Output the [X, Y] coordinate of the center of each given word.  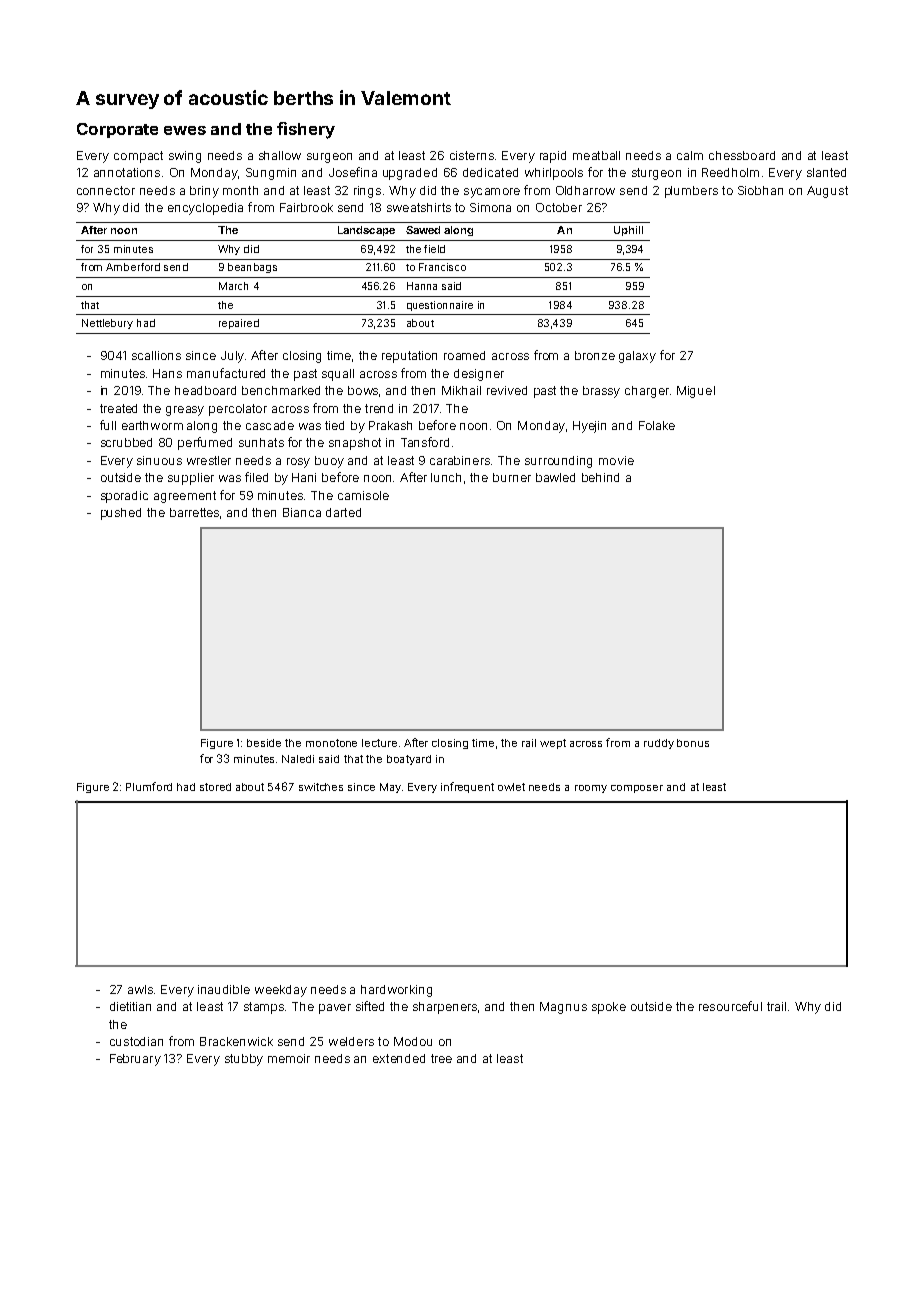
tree [441, 1058]
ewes [185, 130]
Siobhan [760, 190]
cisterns [472, 155]
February [135, 1060]
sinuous [159, 460]
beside [264, 743]
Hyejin [589, 427]
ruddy [659, 744]
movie [616, 460]
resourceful [730, 1006]
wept [553, 744]
